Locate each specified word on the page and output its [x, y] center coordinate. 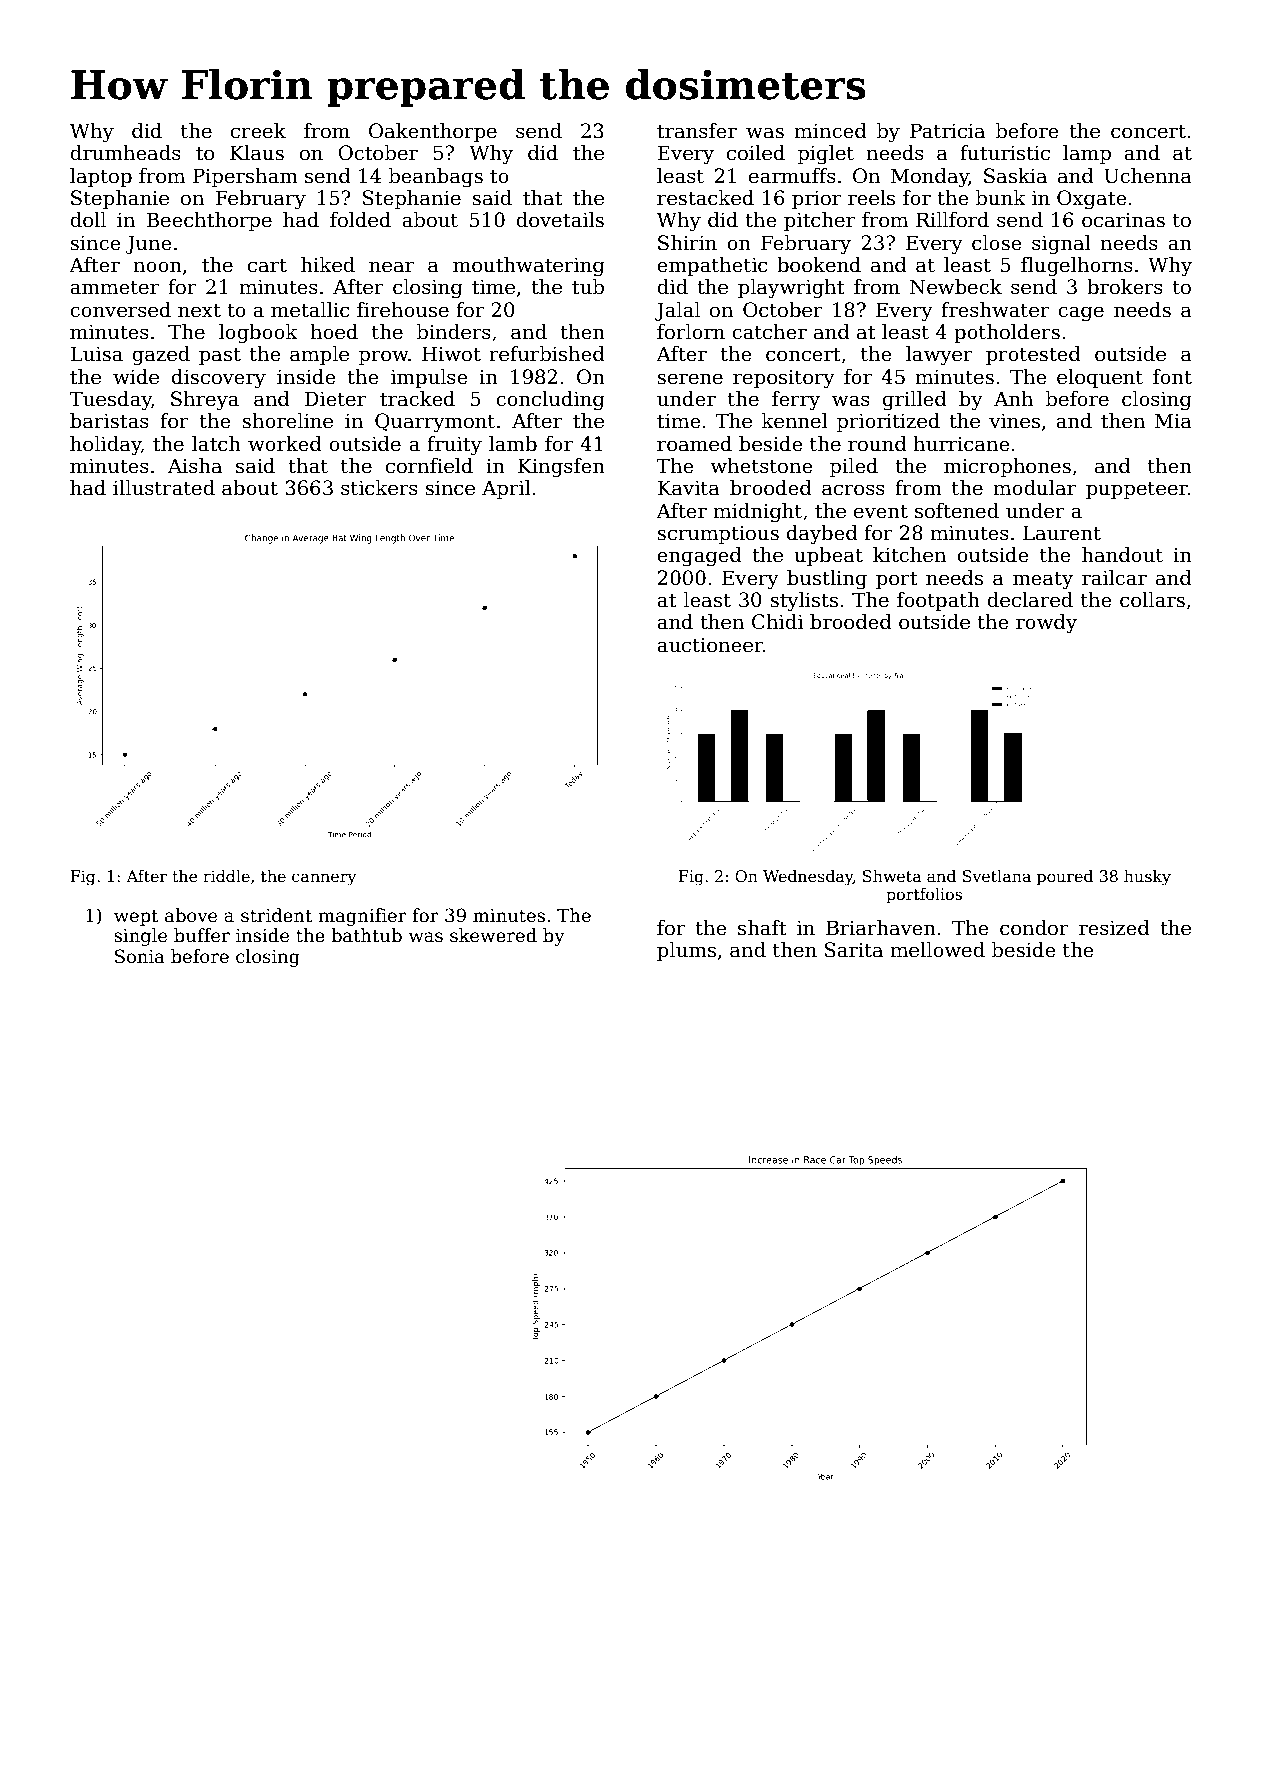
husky [1147, 878]
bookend [819, 265]
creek [258, 131]
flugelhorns [1077, 267]
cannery [324, 879]
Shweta [892, 876]
